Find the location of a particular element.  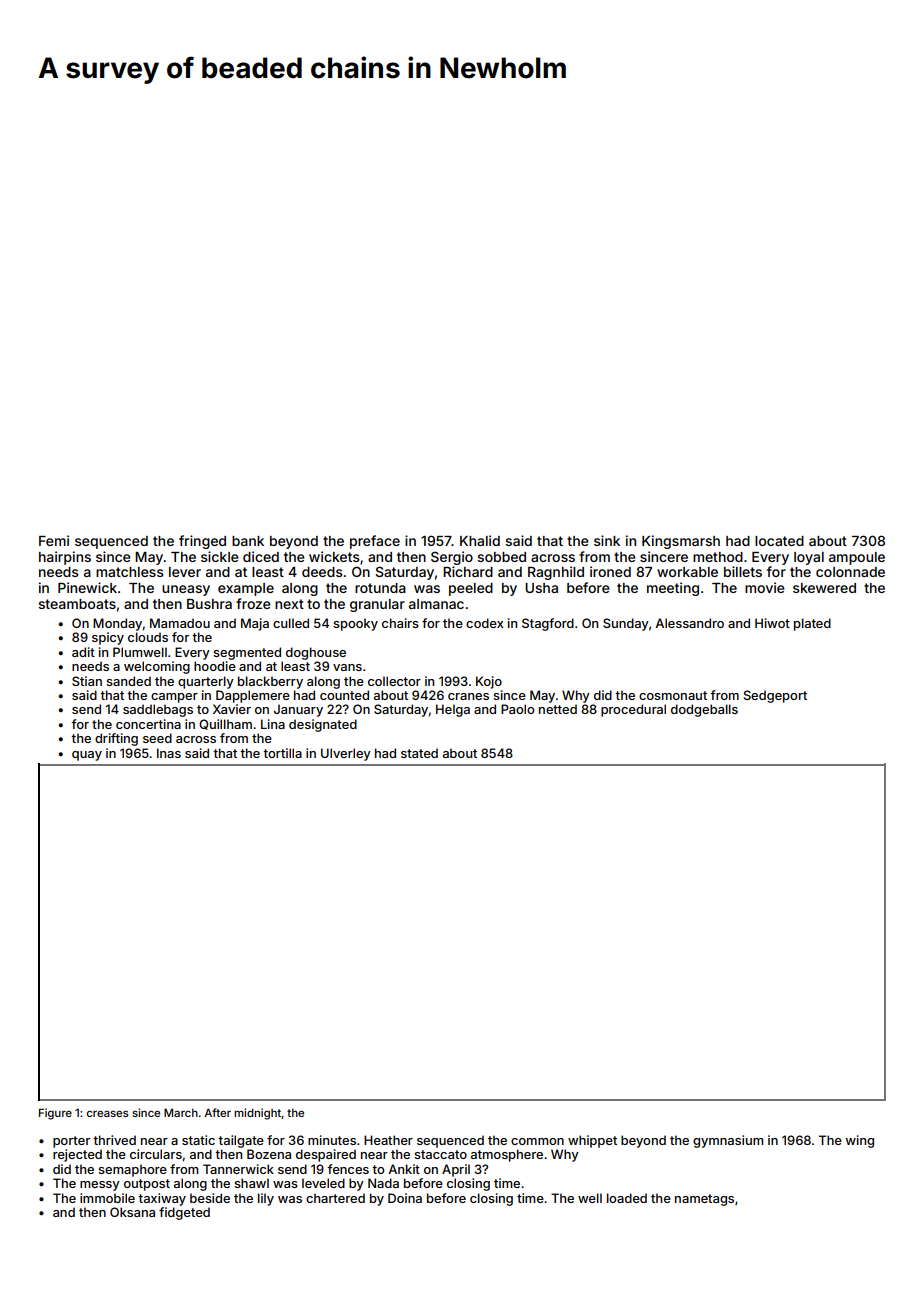

stated is located at coordinates (419, 753).
